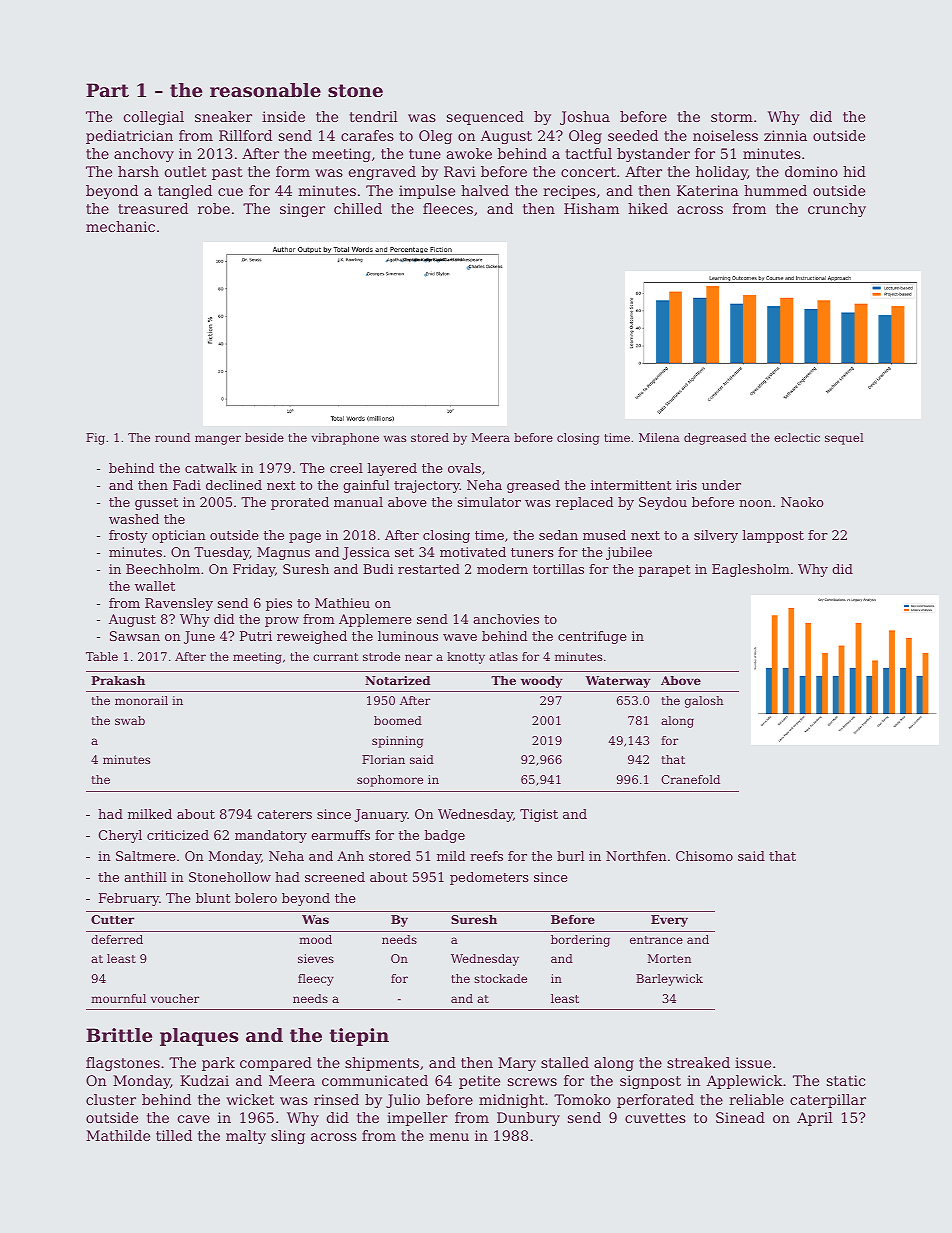  What do you see at coordinates (690, 779) in the screenshot?
I see `Cranefold` at bounding box center [690, 779].
